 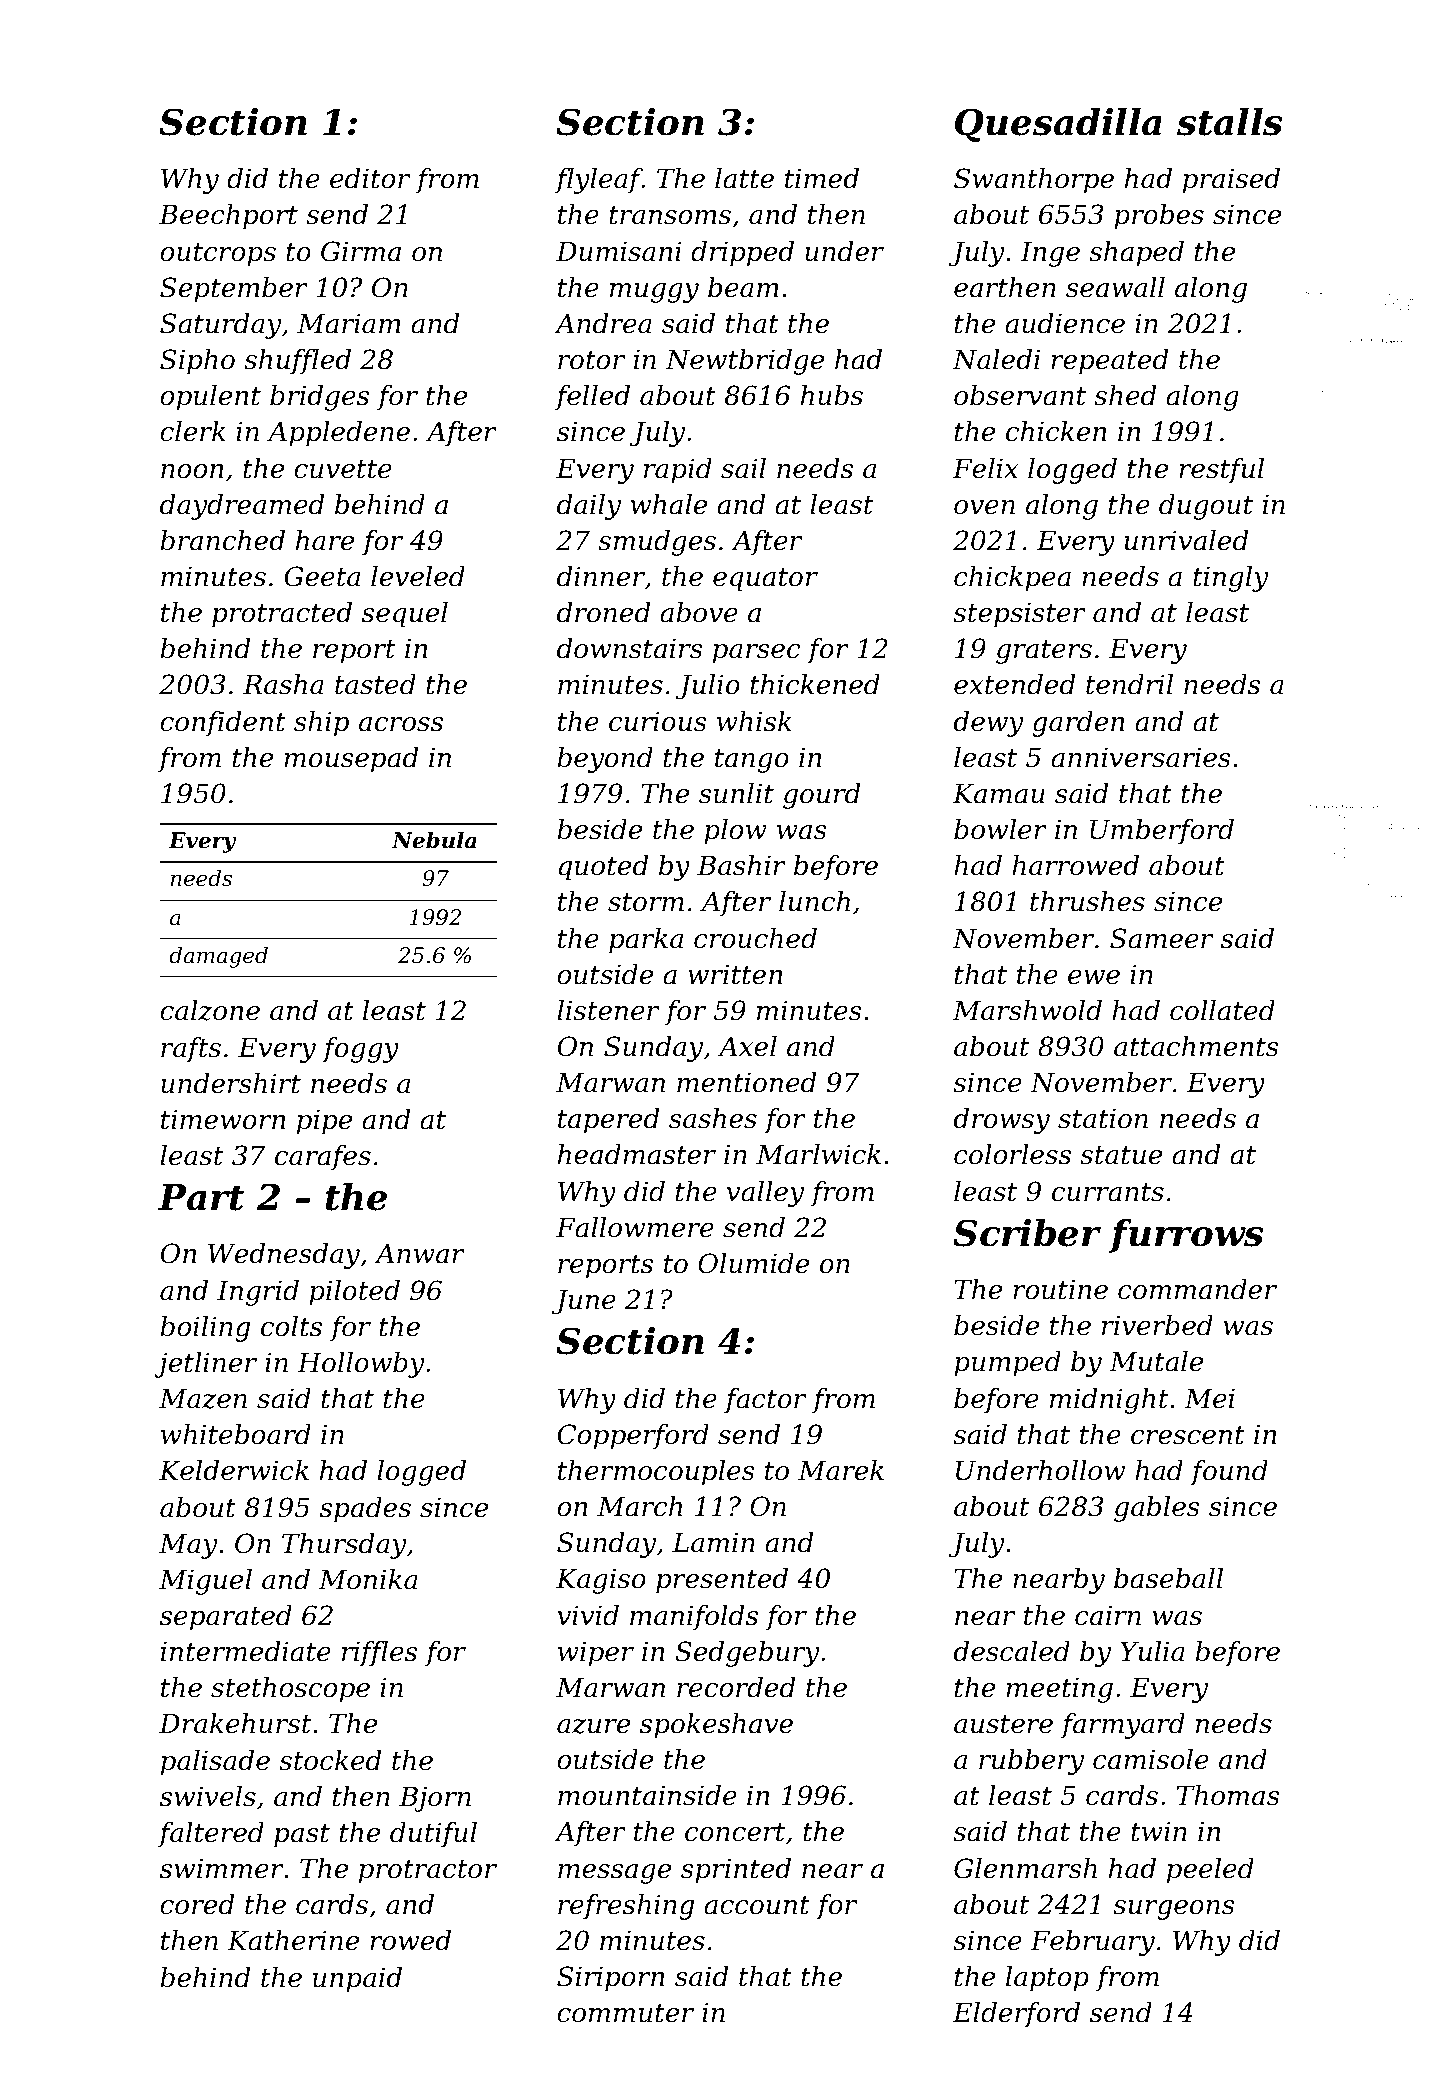 What do you see at coordinates (357, 1980) in the screenshot?
I see `unpaid` at bounding box center [357, 1980].
